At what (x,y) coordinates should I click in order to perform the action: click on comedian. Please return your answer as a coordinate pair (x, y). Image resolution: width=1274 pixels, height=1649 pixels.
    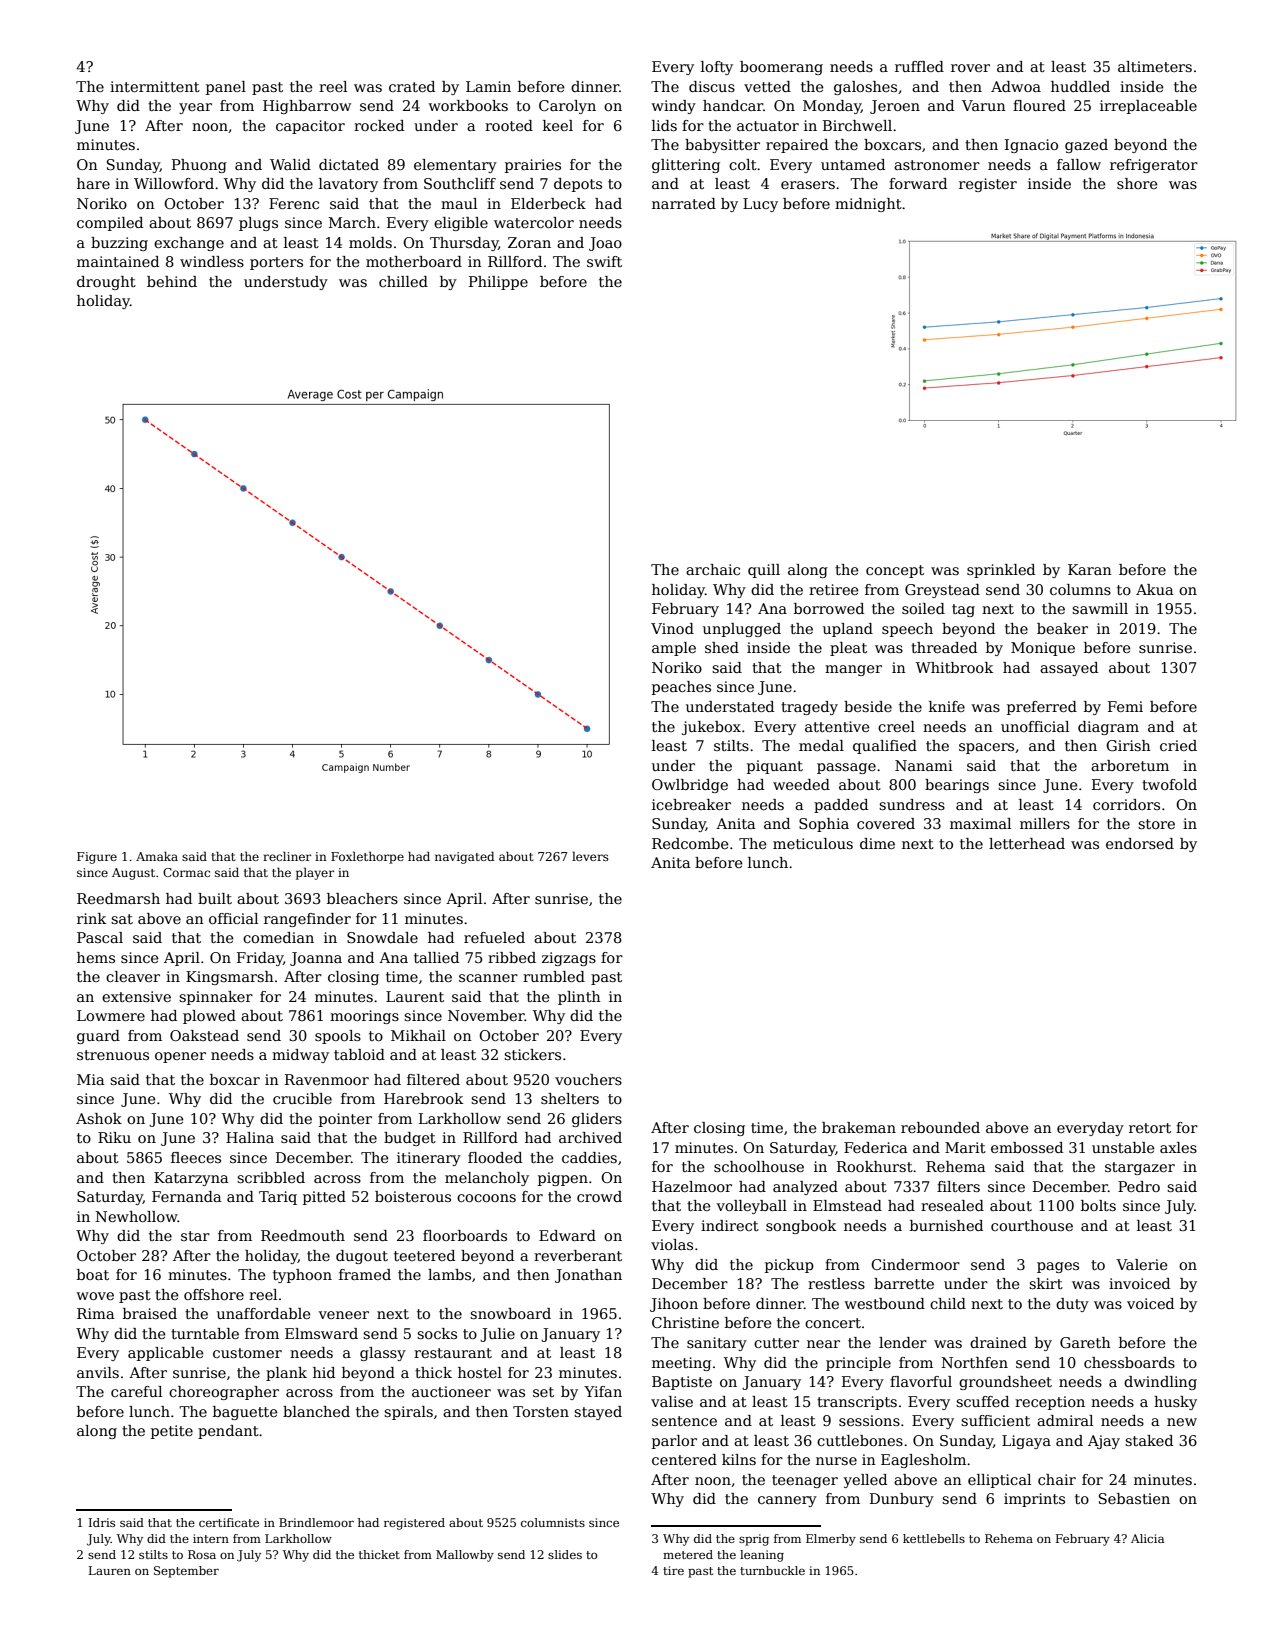
    Looking at the image, I should click on (278, 937).
